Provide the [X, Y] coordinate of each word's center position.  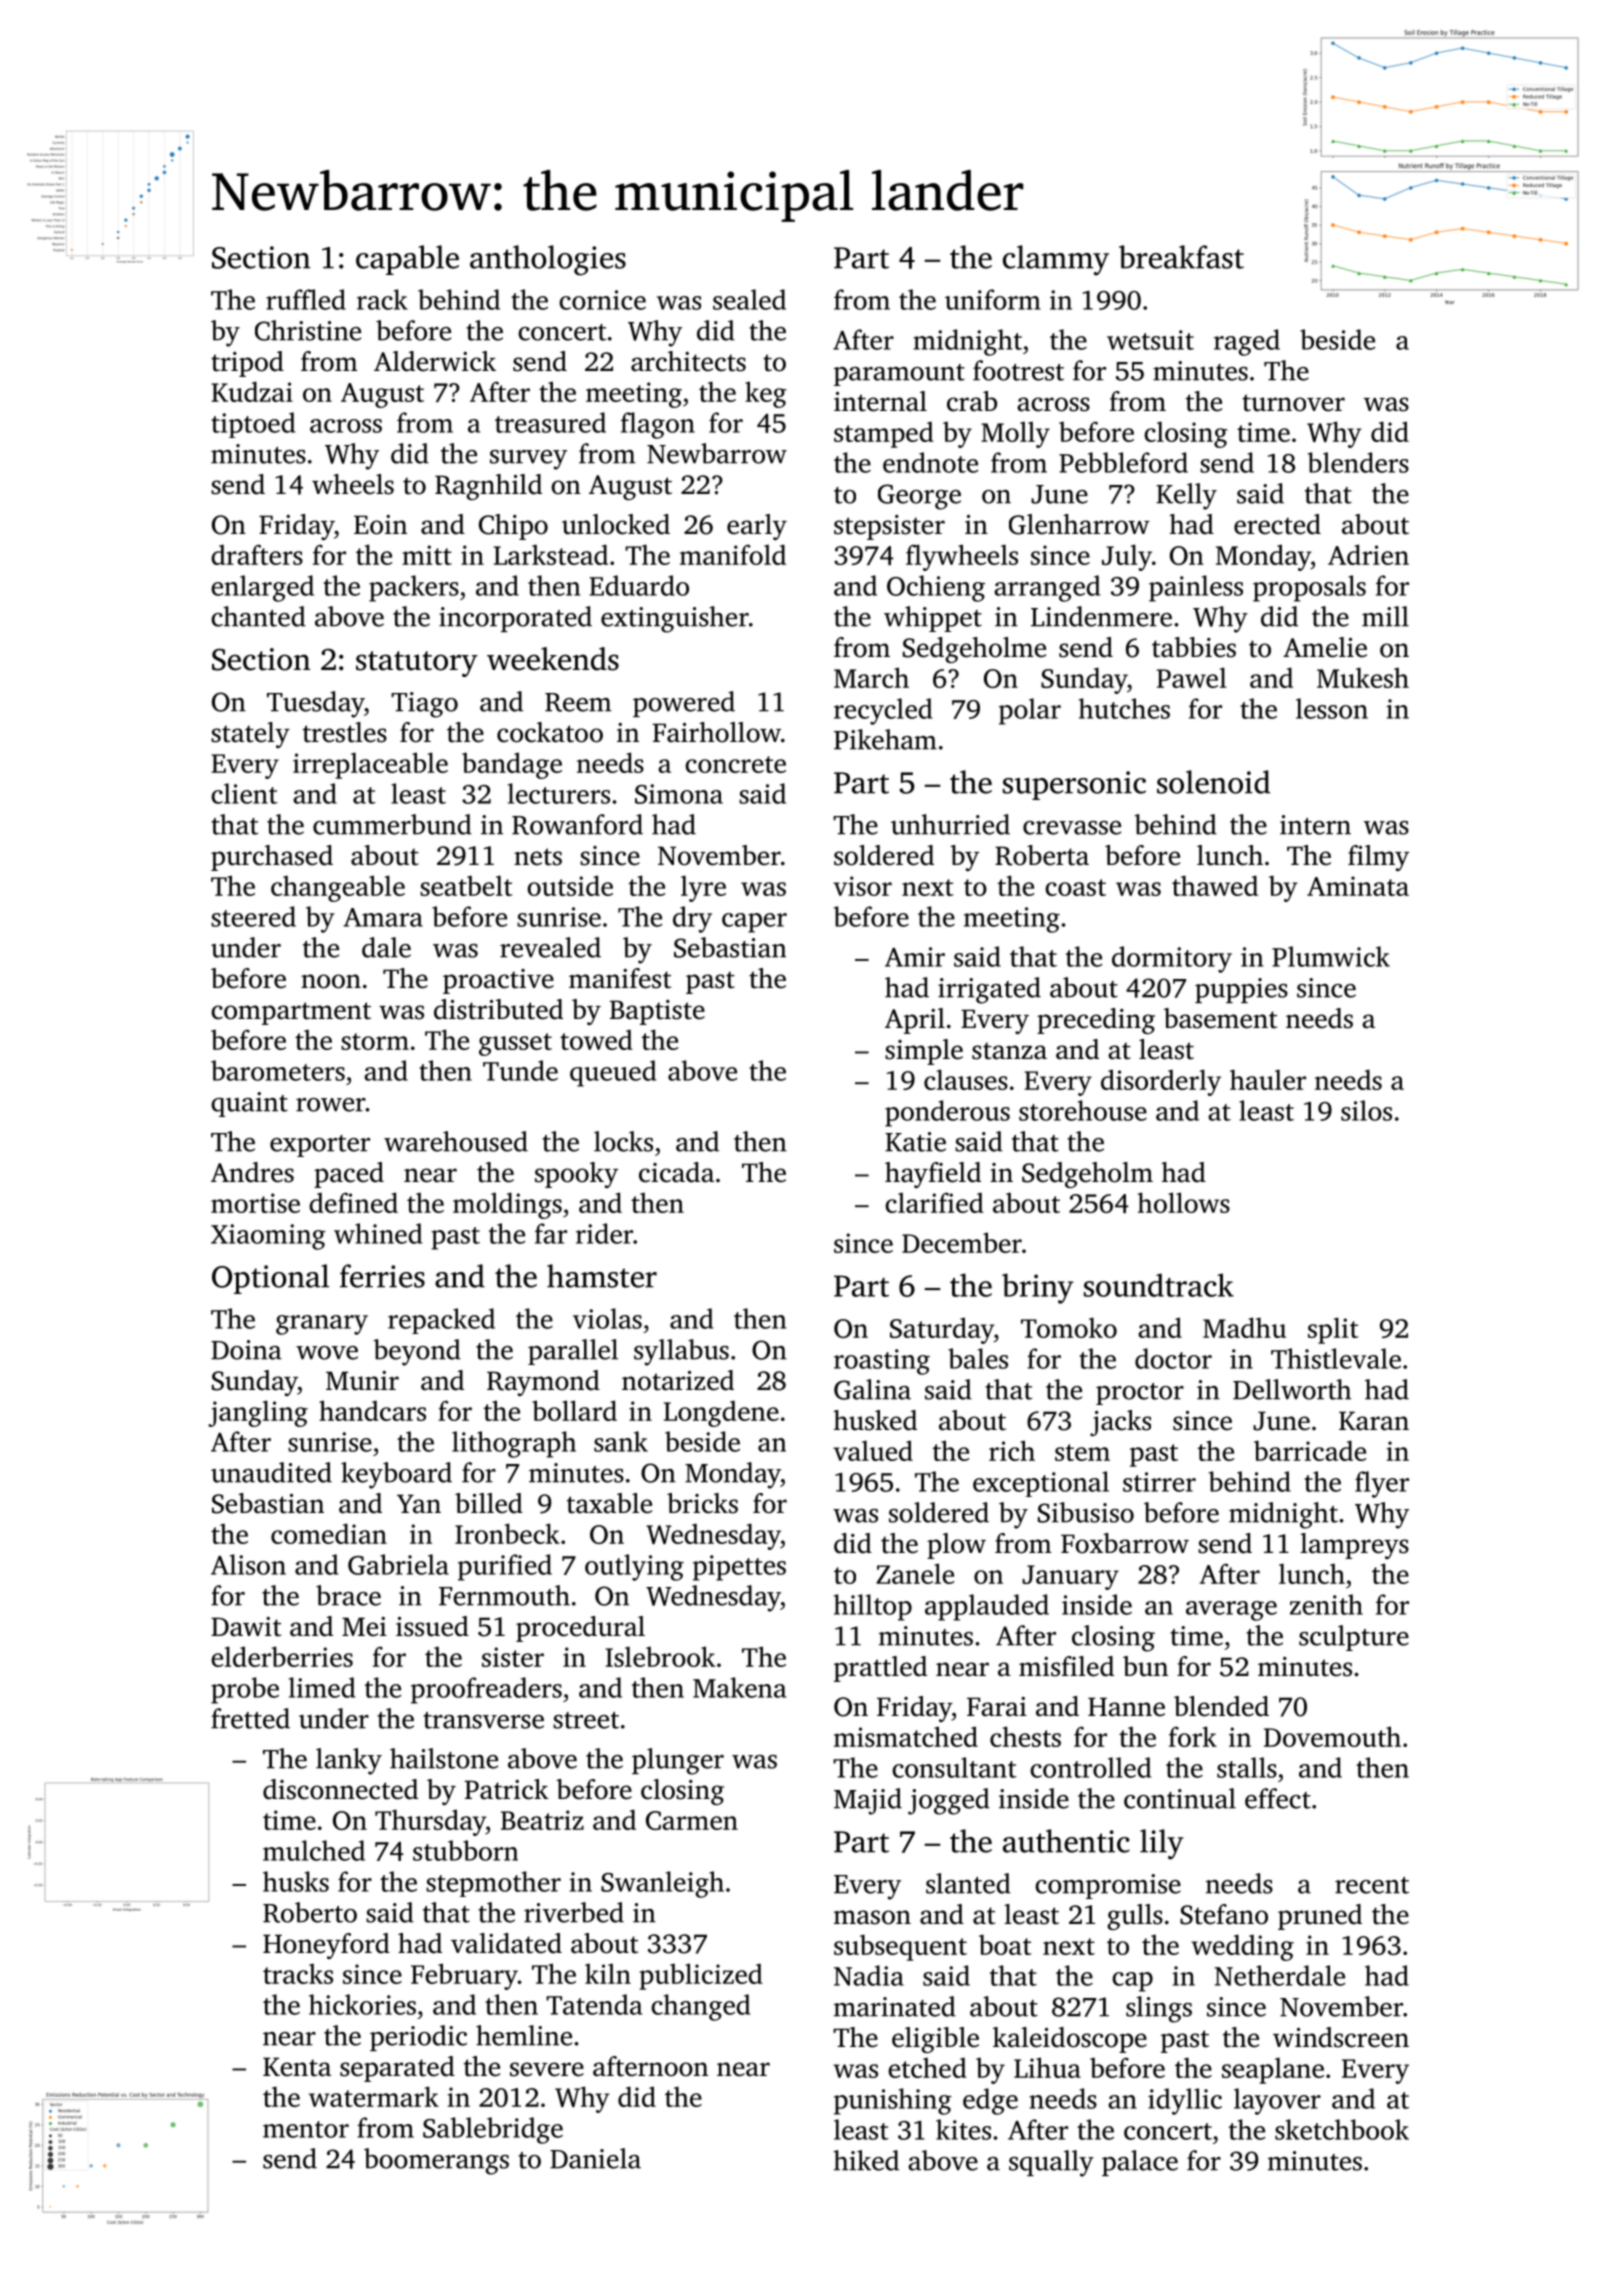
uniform [993, 299]
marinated [895, 2006]
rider [604, 1233]
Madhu [1244, 1327]
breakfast [1181, 257]
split [1333, 1330]
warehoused [456, 1141]
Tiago [424, 705]
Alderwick [435, 361]
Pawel [1192, 677]
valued [873, 1450]
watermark [374, 2096]
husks [296, 1881]
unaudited [271, 1472]
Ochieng [936, 588]
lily [1162, 1844]
